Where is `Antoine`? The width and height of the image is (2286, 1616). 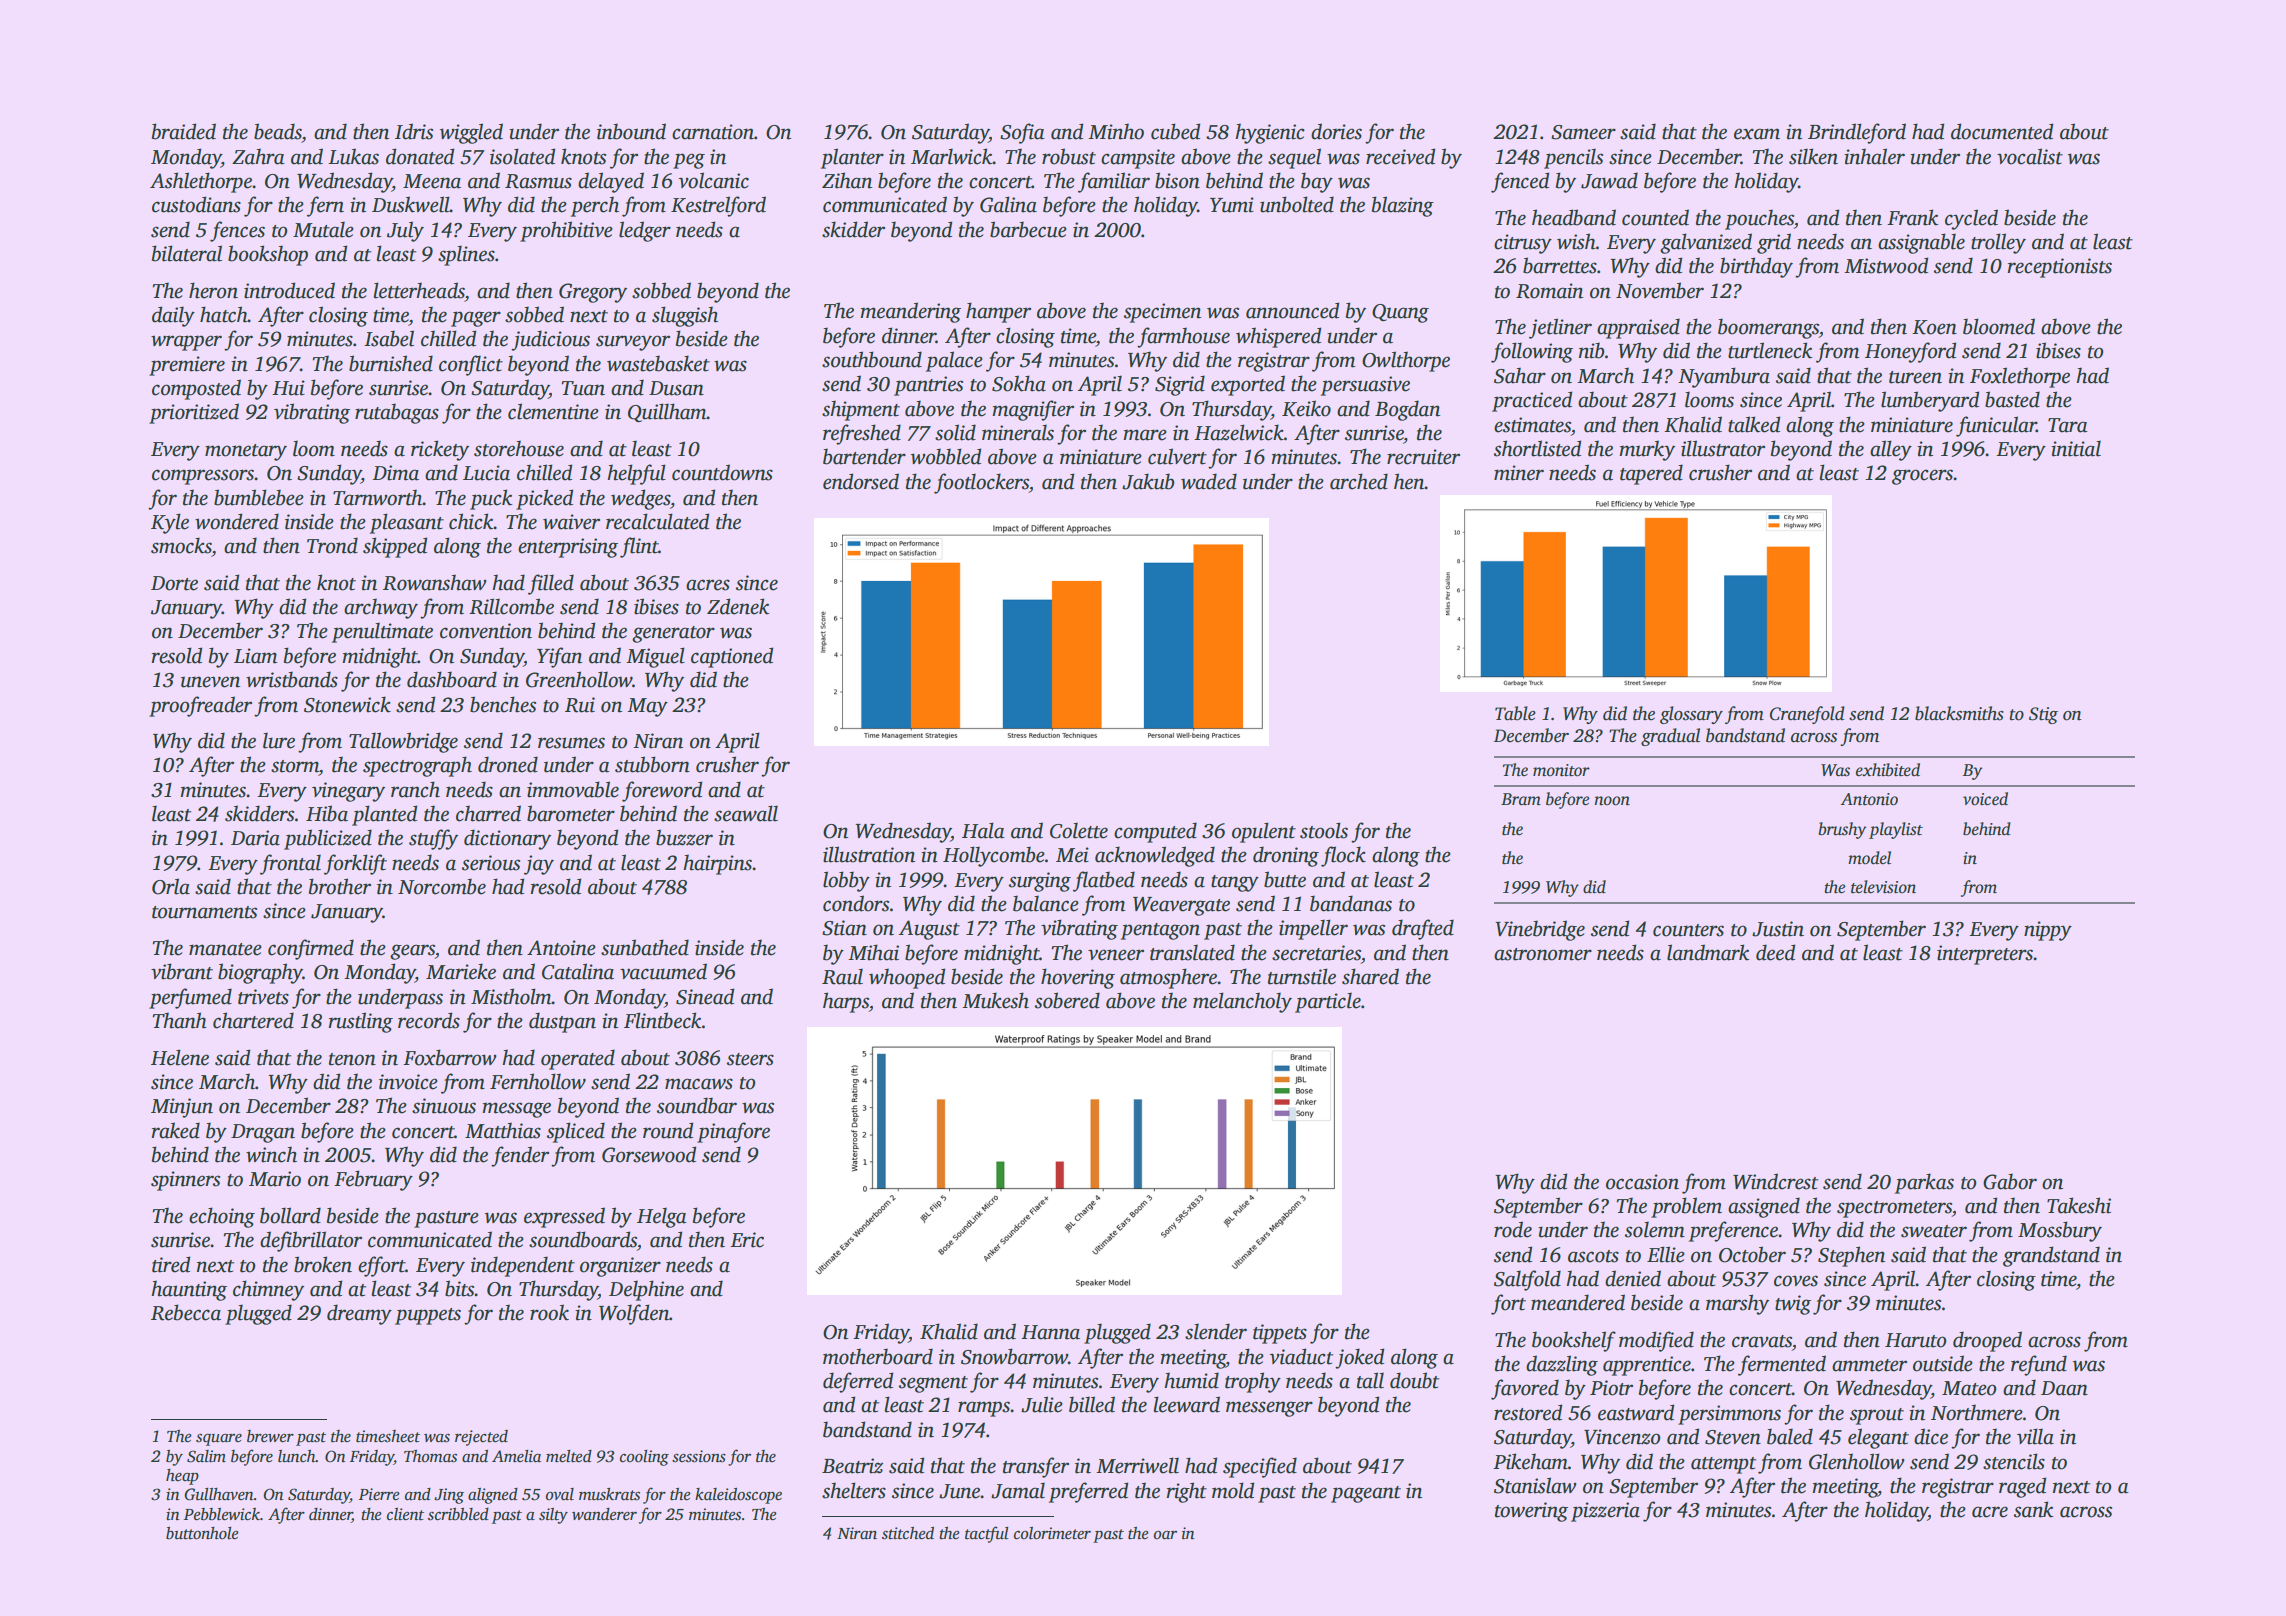
Antoine is located at coordinates (561, 948).
